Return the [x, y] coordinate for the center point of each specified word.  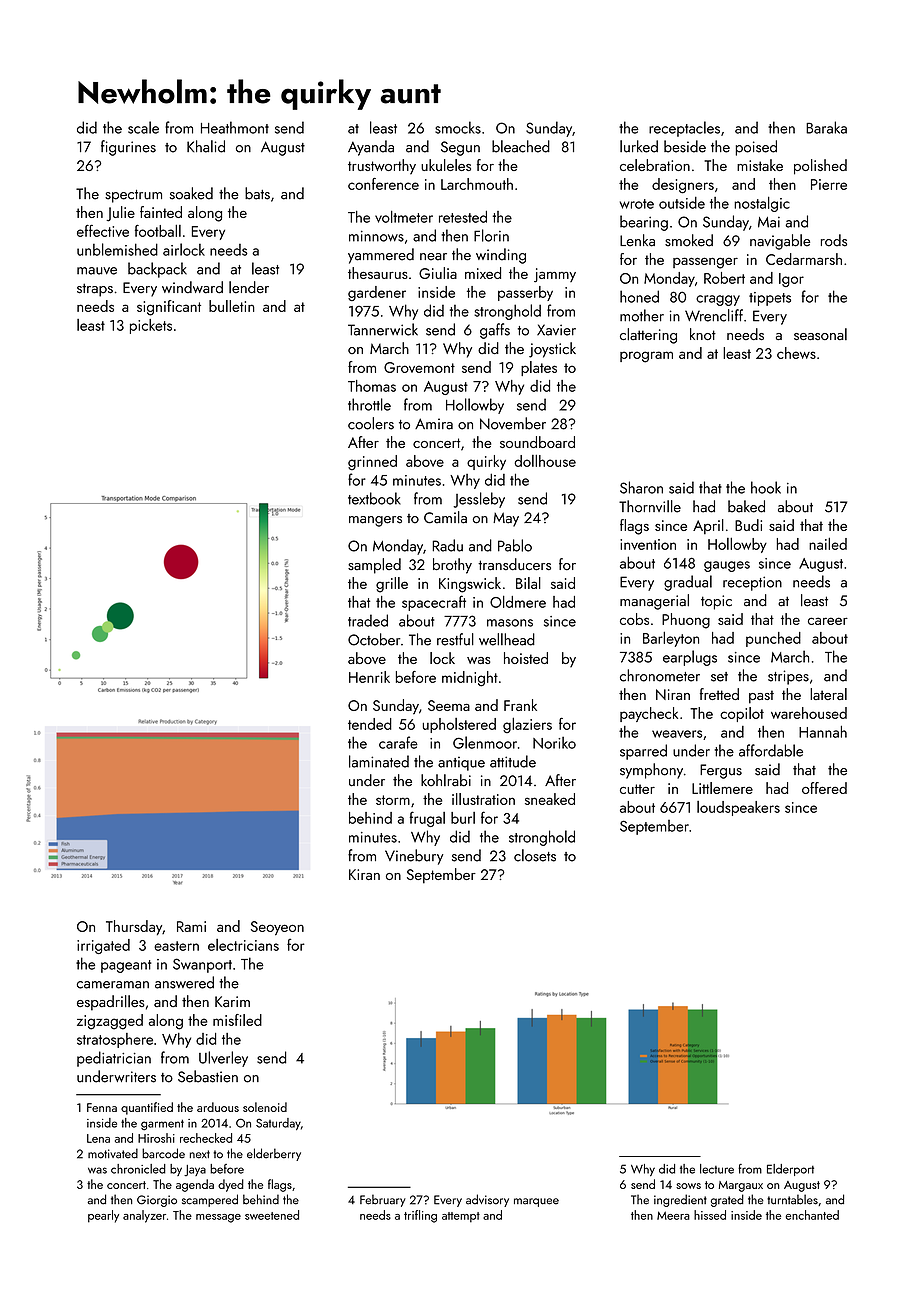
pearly [103, 1216]
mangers [375, 521]
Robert [724, 278]
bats [257, 193]
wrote [637, 204]
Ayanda [371, 148]
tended [370, 724]
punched [773, 639]
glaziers [527, 725]
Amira [434, 424]
